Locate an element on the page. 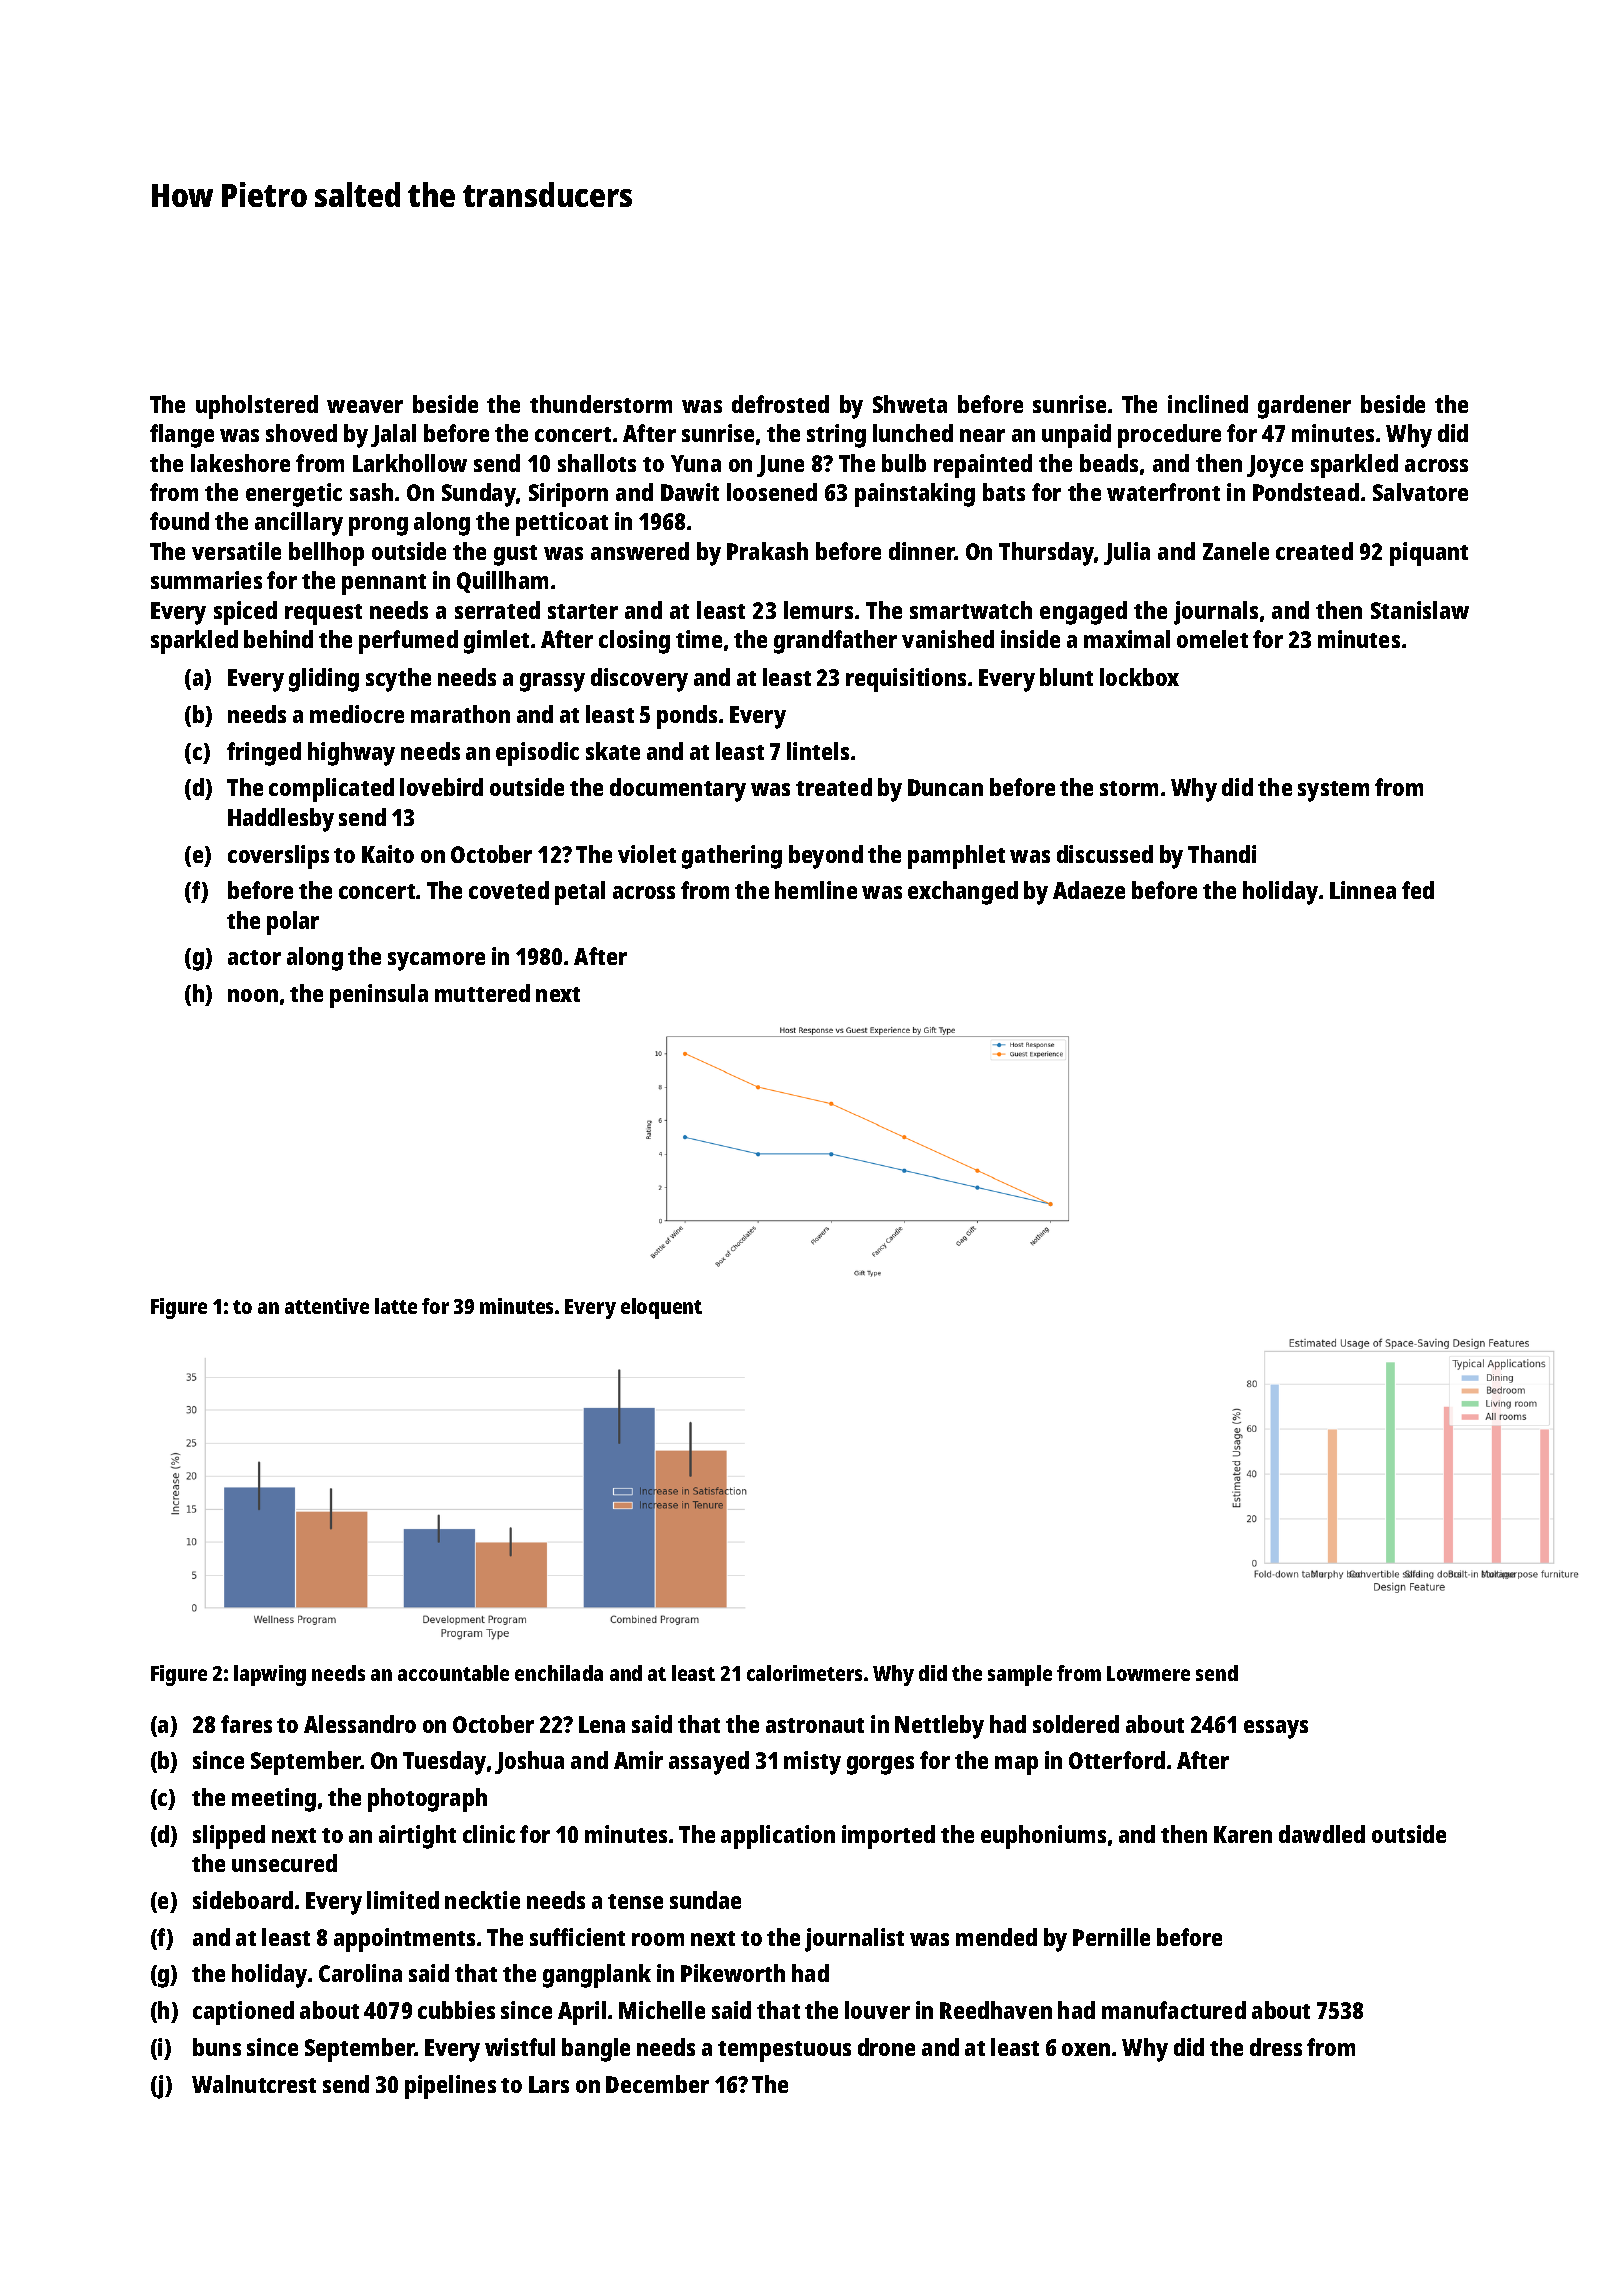 The image size is (1620, 2292). time is located at coordinates (699, 639).
